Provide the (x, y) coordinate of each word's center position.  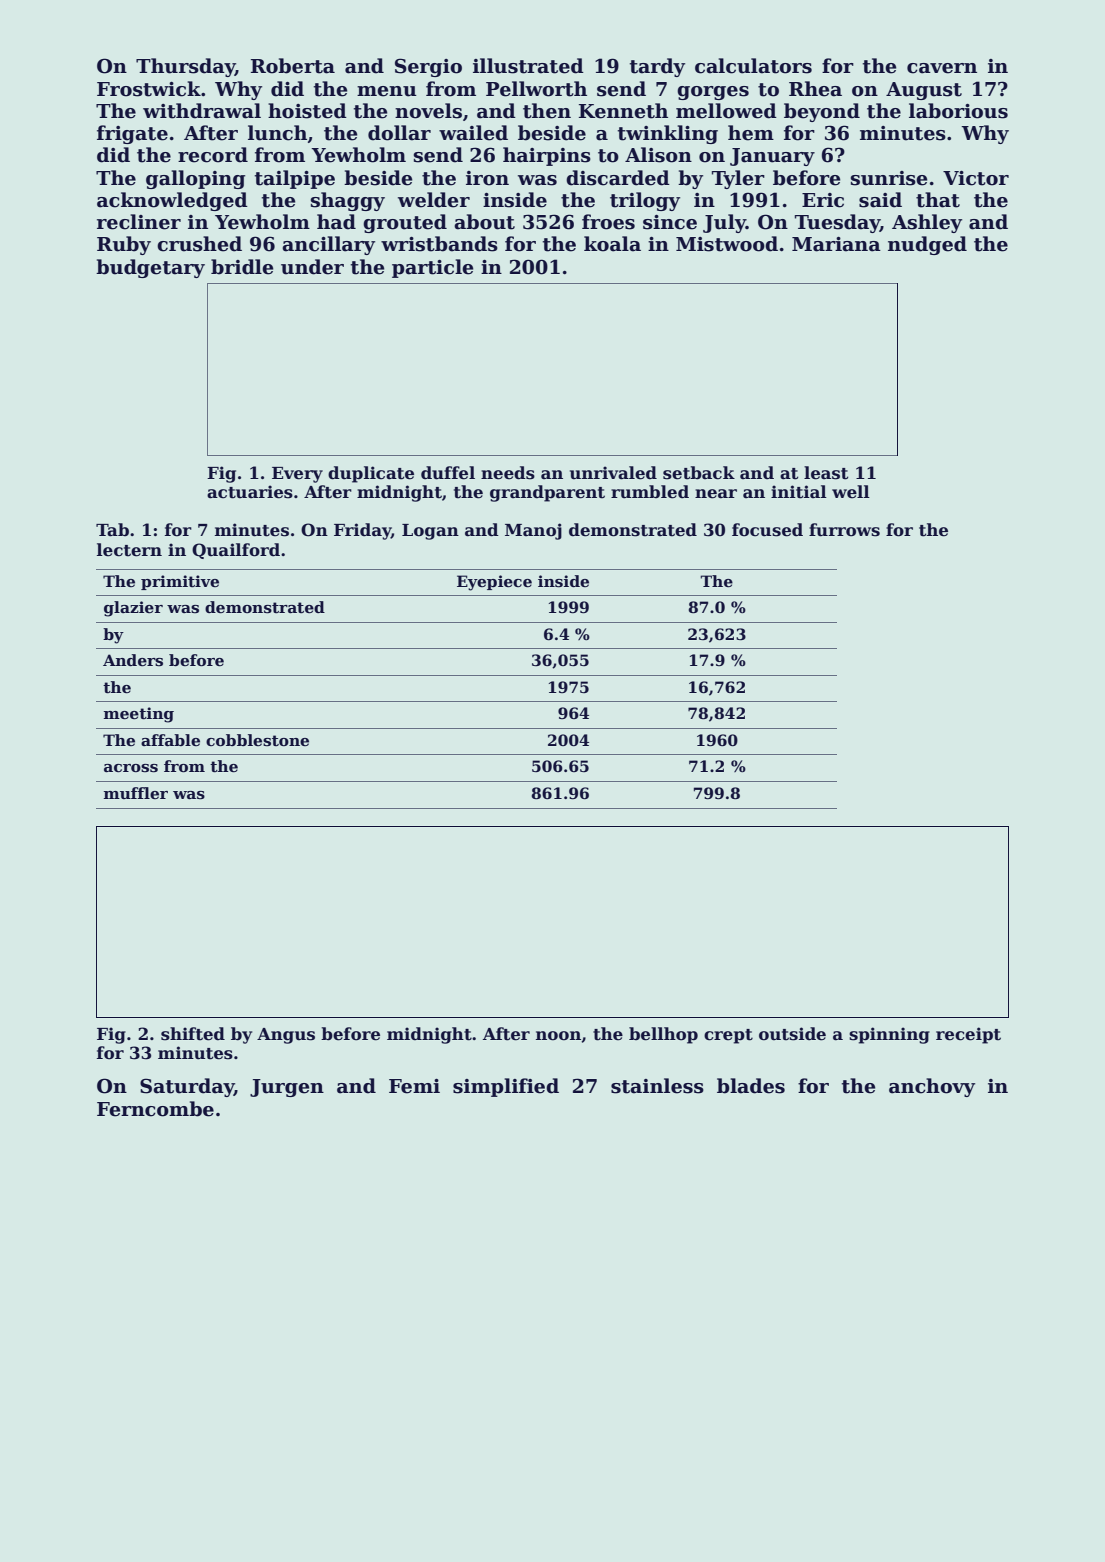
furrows (844, 530)
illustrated (528, 66)
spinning (889, 1035)
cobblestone (257, 740)
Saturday (187, 1087)
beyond (822, 112)
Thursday (185, 67)
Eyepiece (494, 583)
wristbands (439, 244)
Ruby (124, 245)
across (131, 768)
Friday (362, 531)
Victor (976, 178)
